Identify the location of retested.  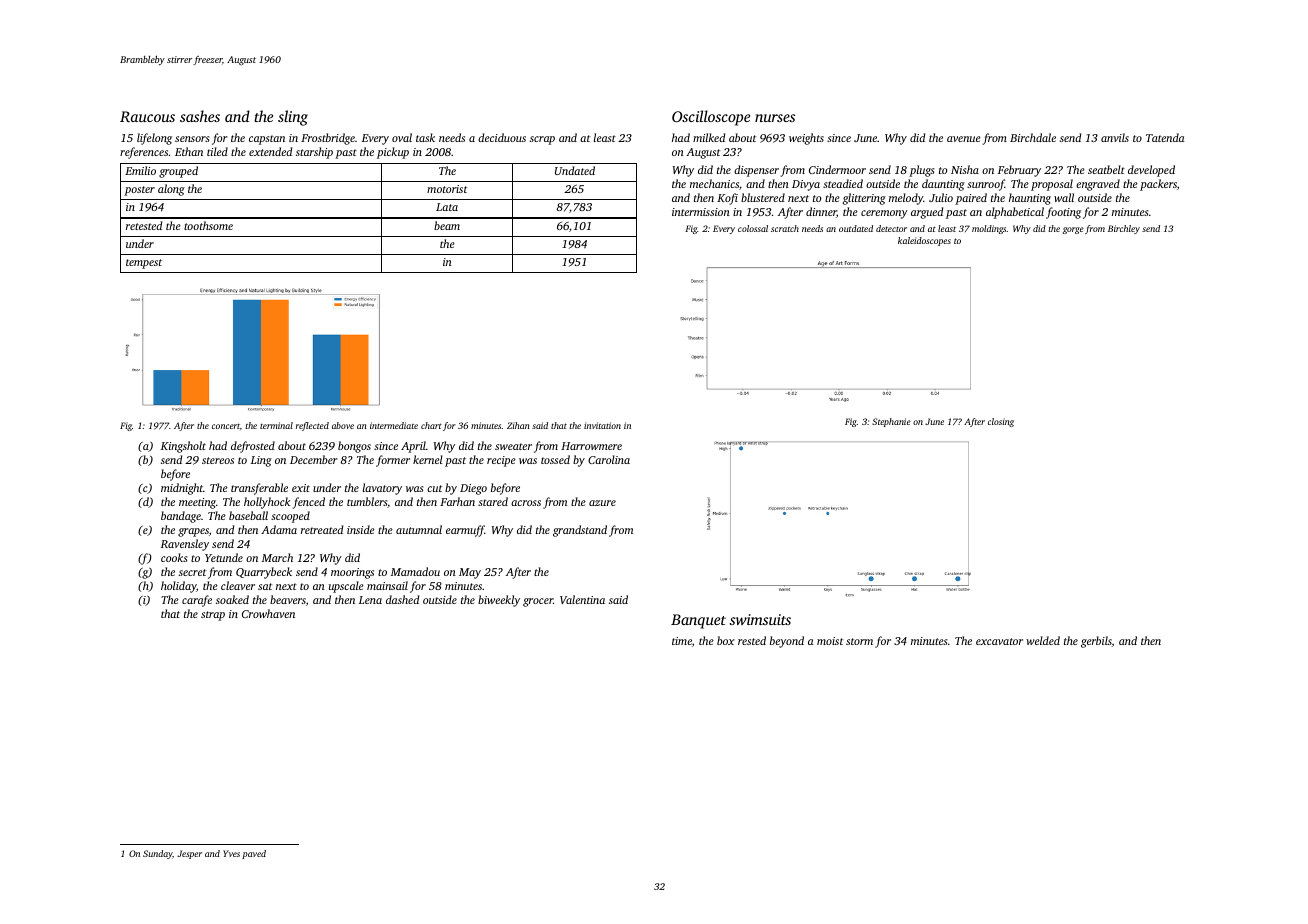
(144, 225).
